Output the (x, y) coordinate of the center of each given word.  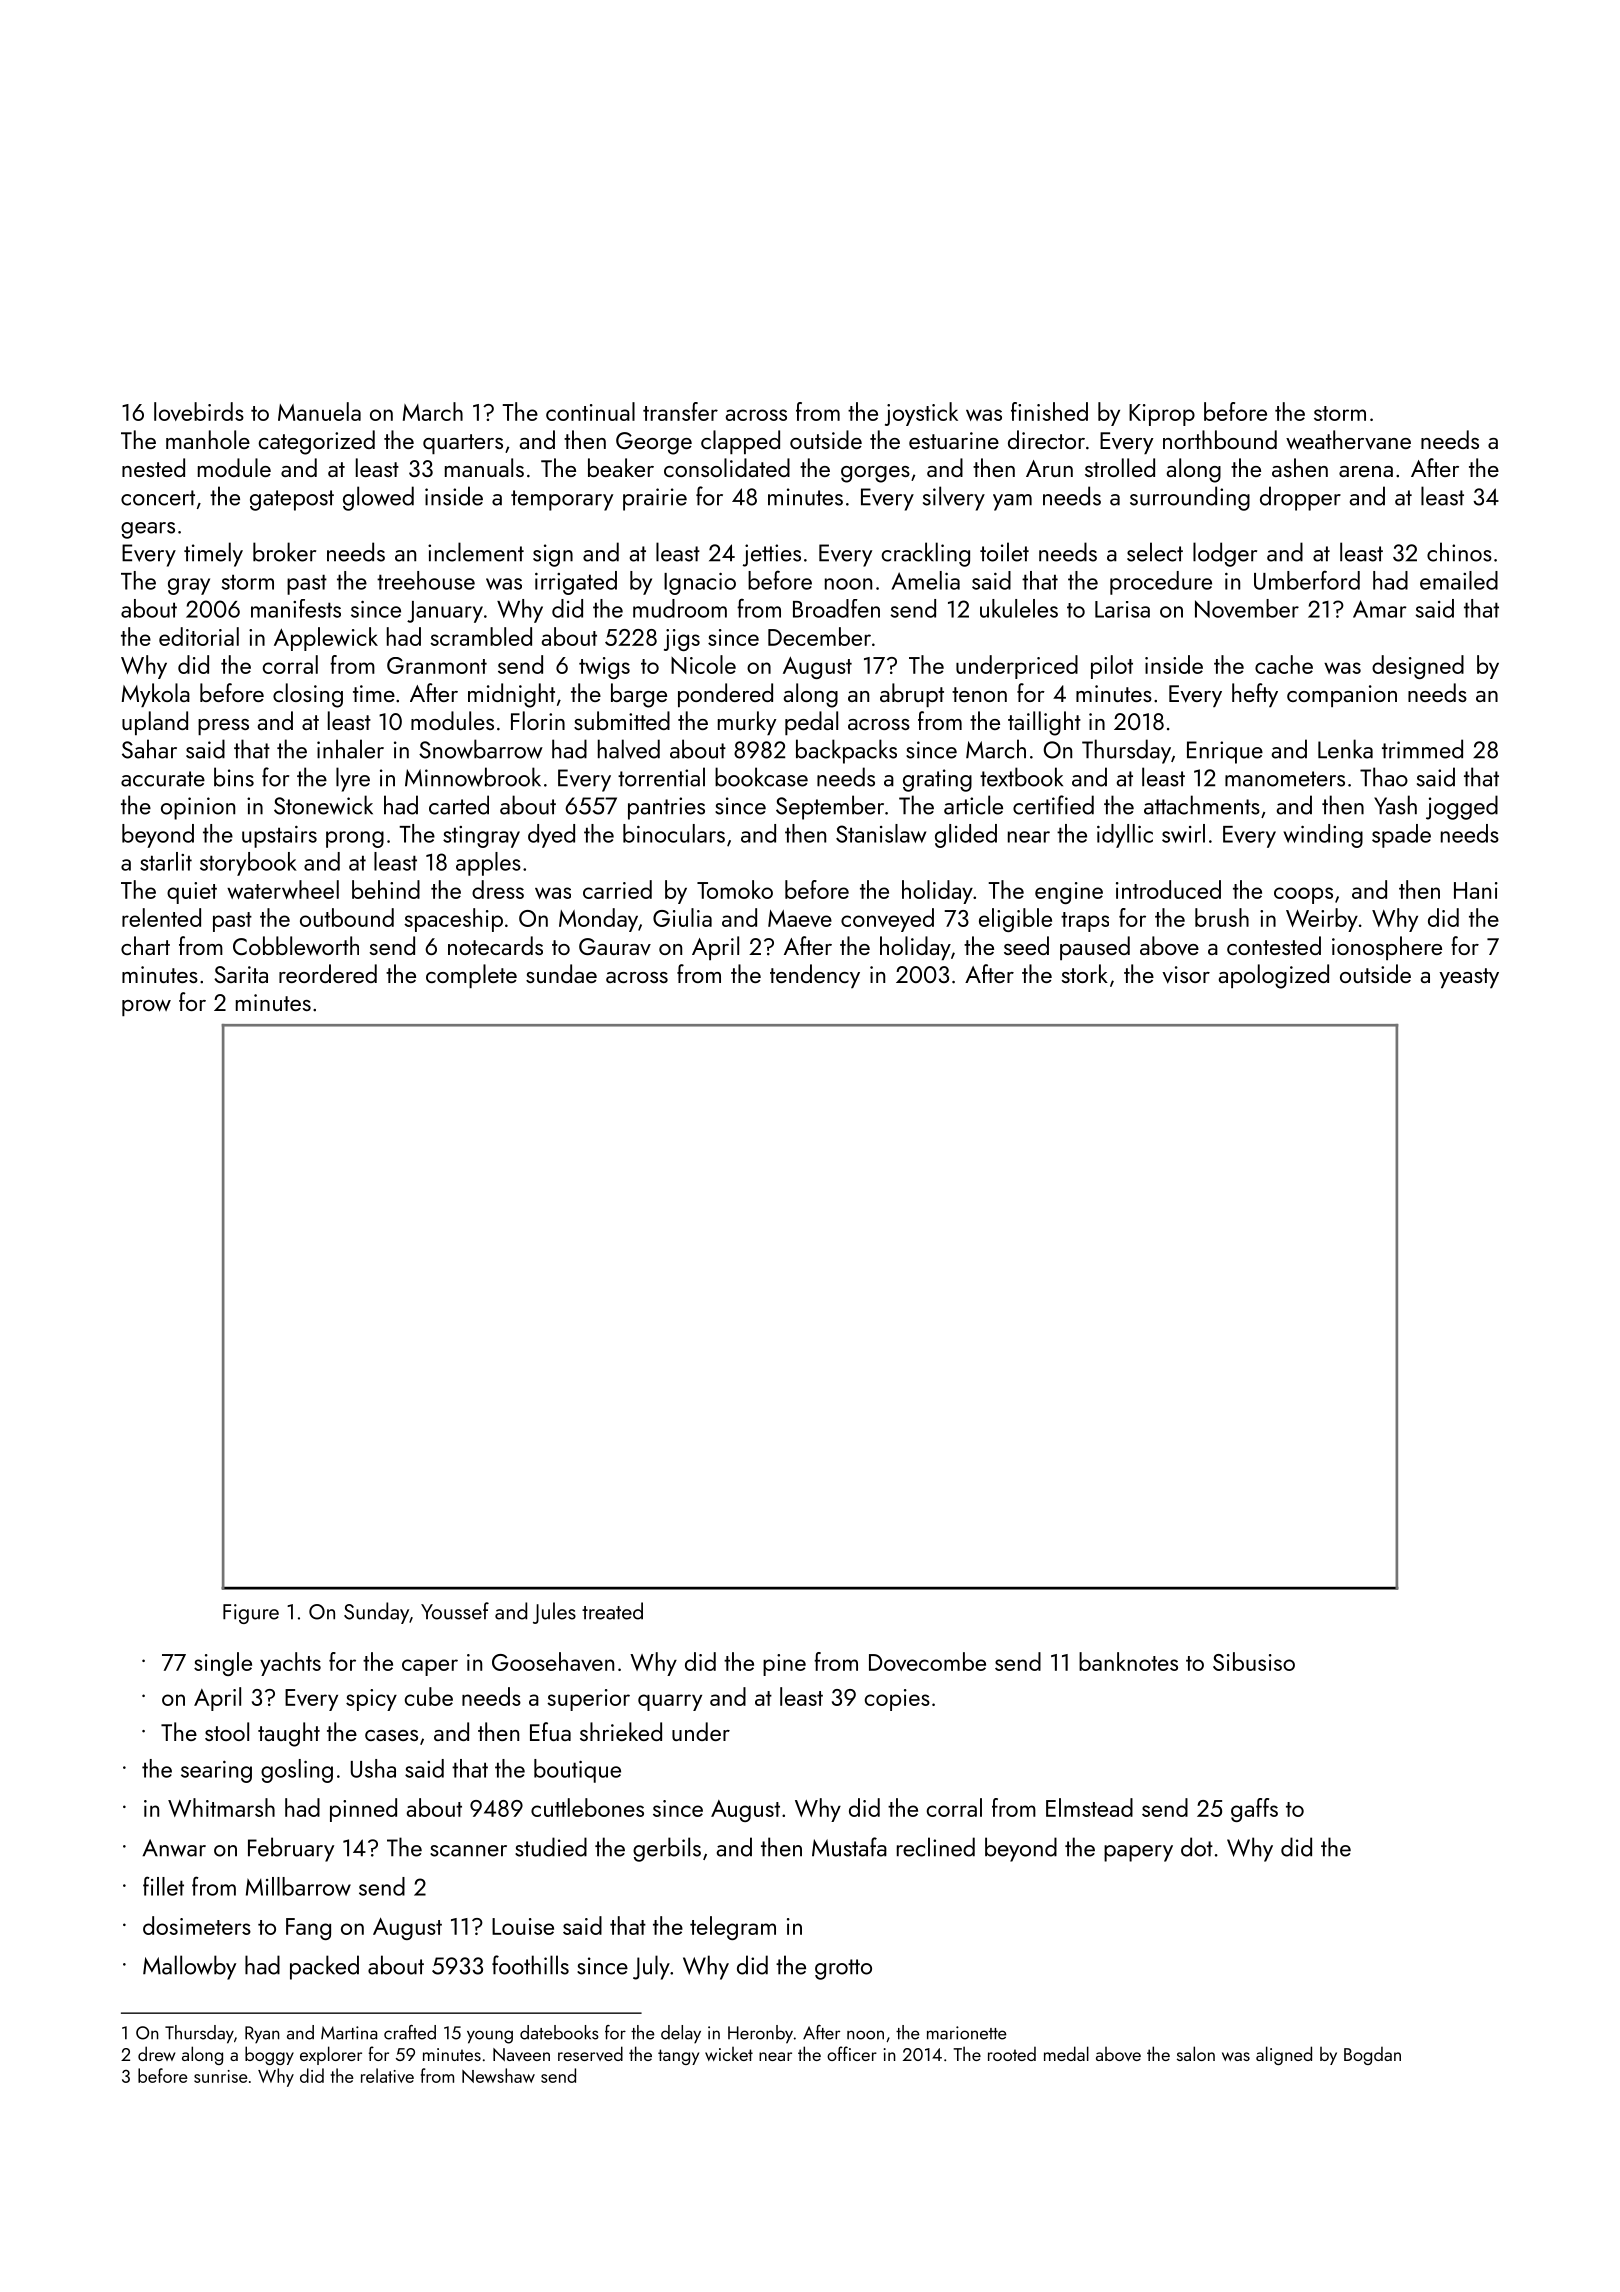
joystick (921, 414)
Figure (251, 1614)
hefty (1255, 695)
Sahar (149, 749)
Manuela (319, 411)
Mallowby (189, 1967)
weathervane (1348, 440)
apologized (1273, 976)
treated (612, 1611)
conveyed (887, 920)
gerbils (667, 1849)
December (819, 636)
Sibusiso (1254, 1661)
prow (146, 1008)
